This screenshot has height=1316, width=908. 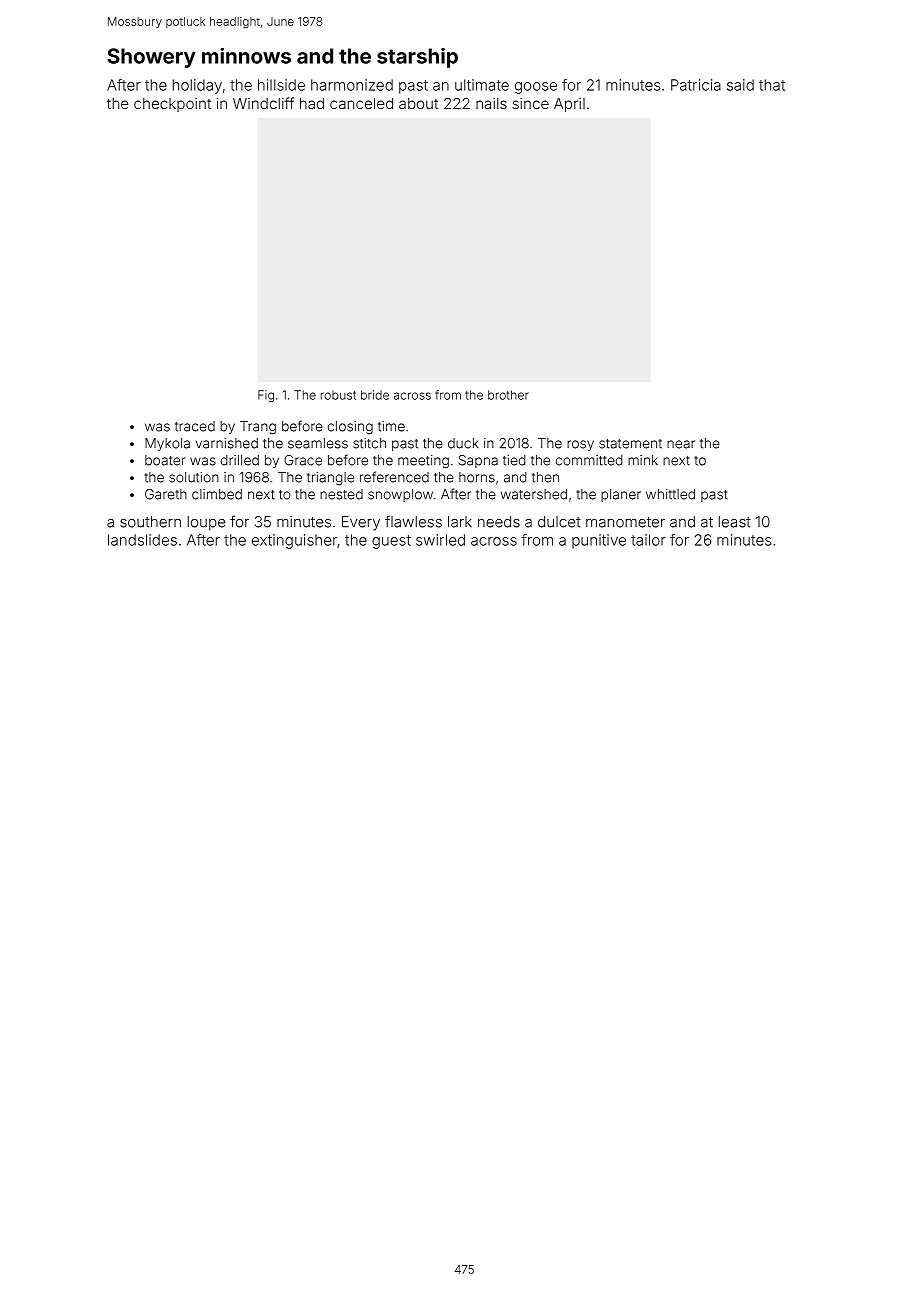 What do you see at coordinates (491, 103) in the screenshot?
I see `nails` at bounding box center [491, 103].
